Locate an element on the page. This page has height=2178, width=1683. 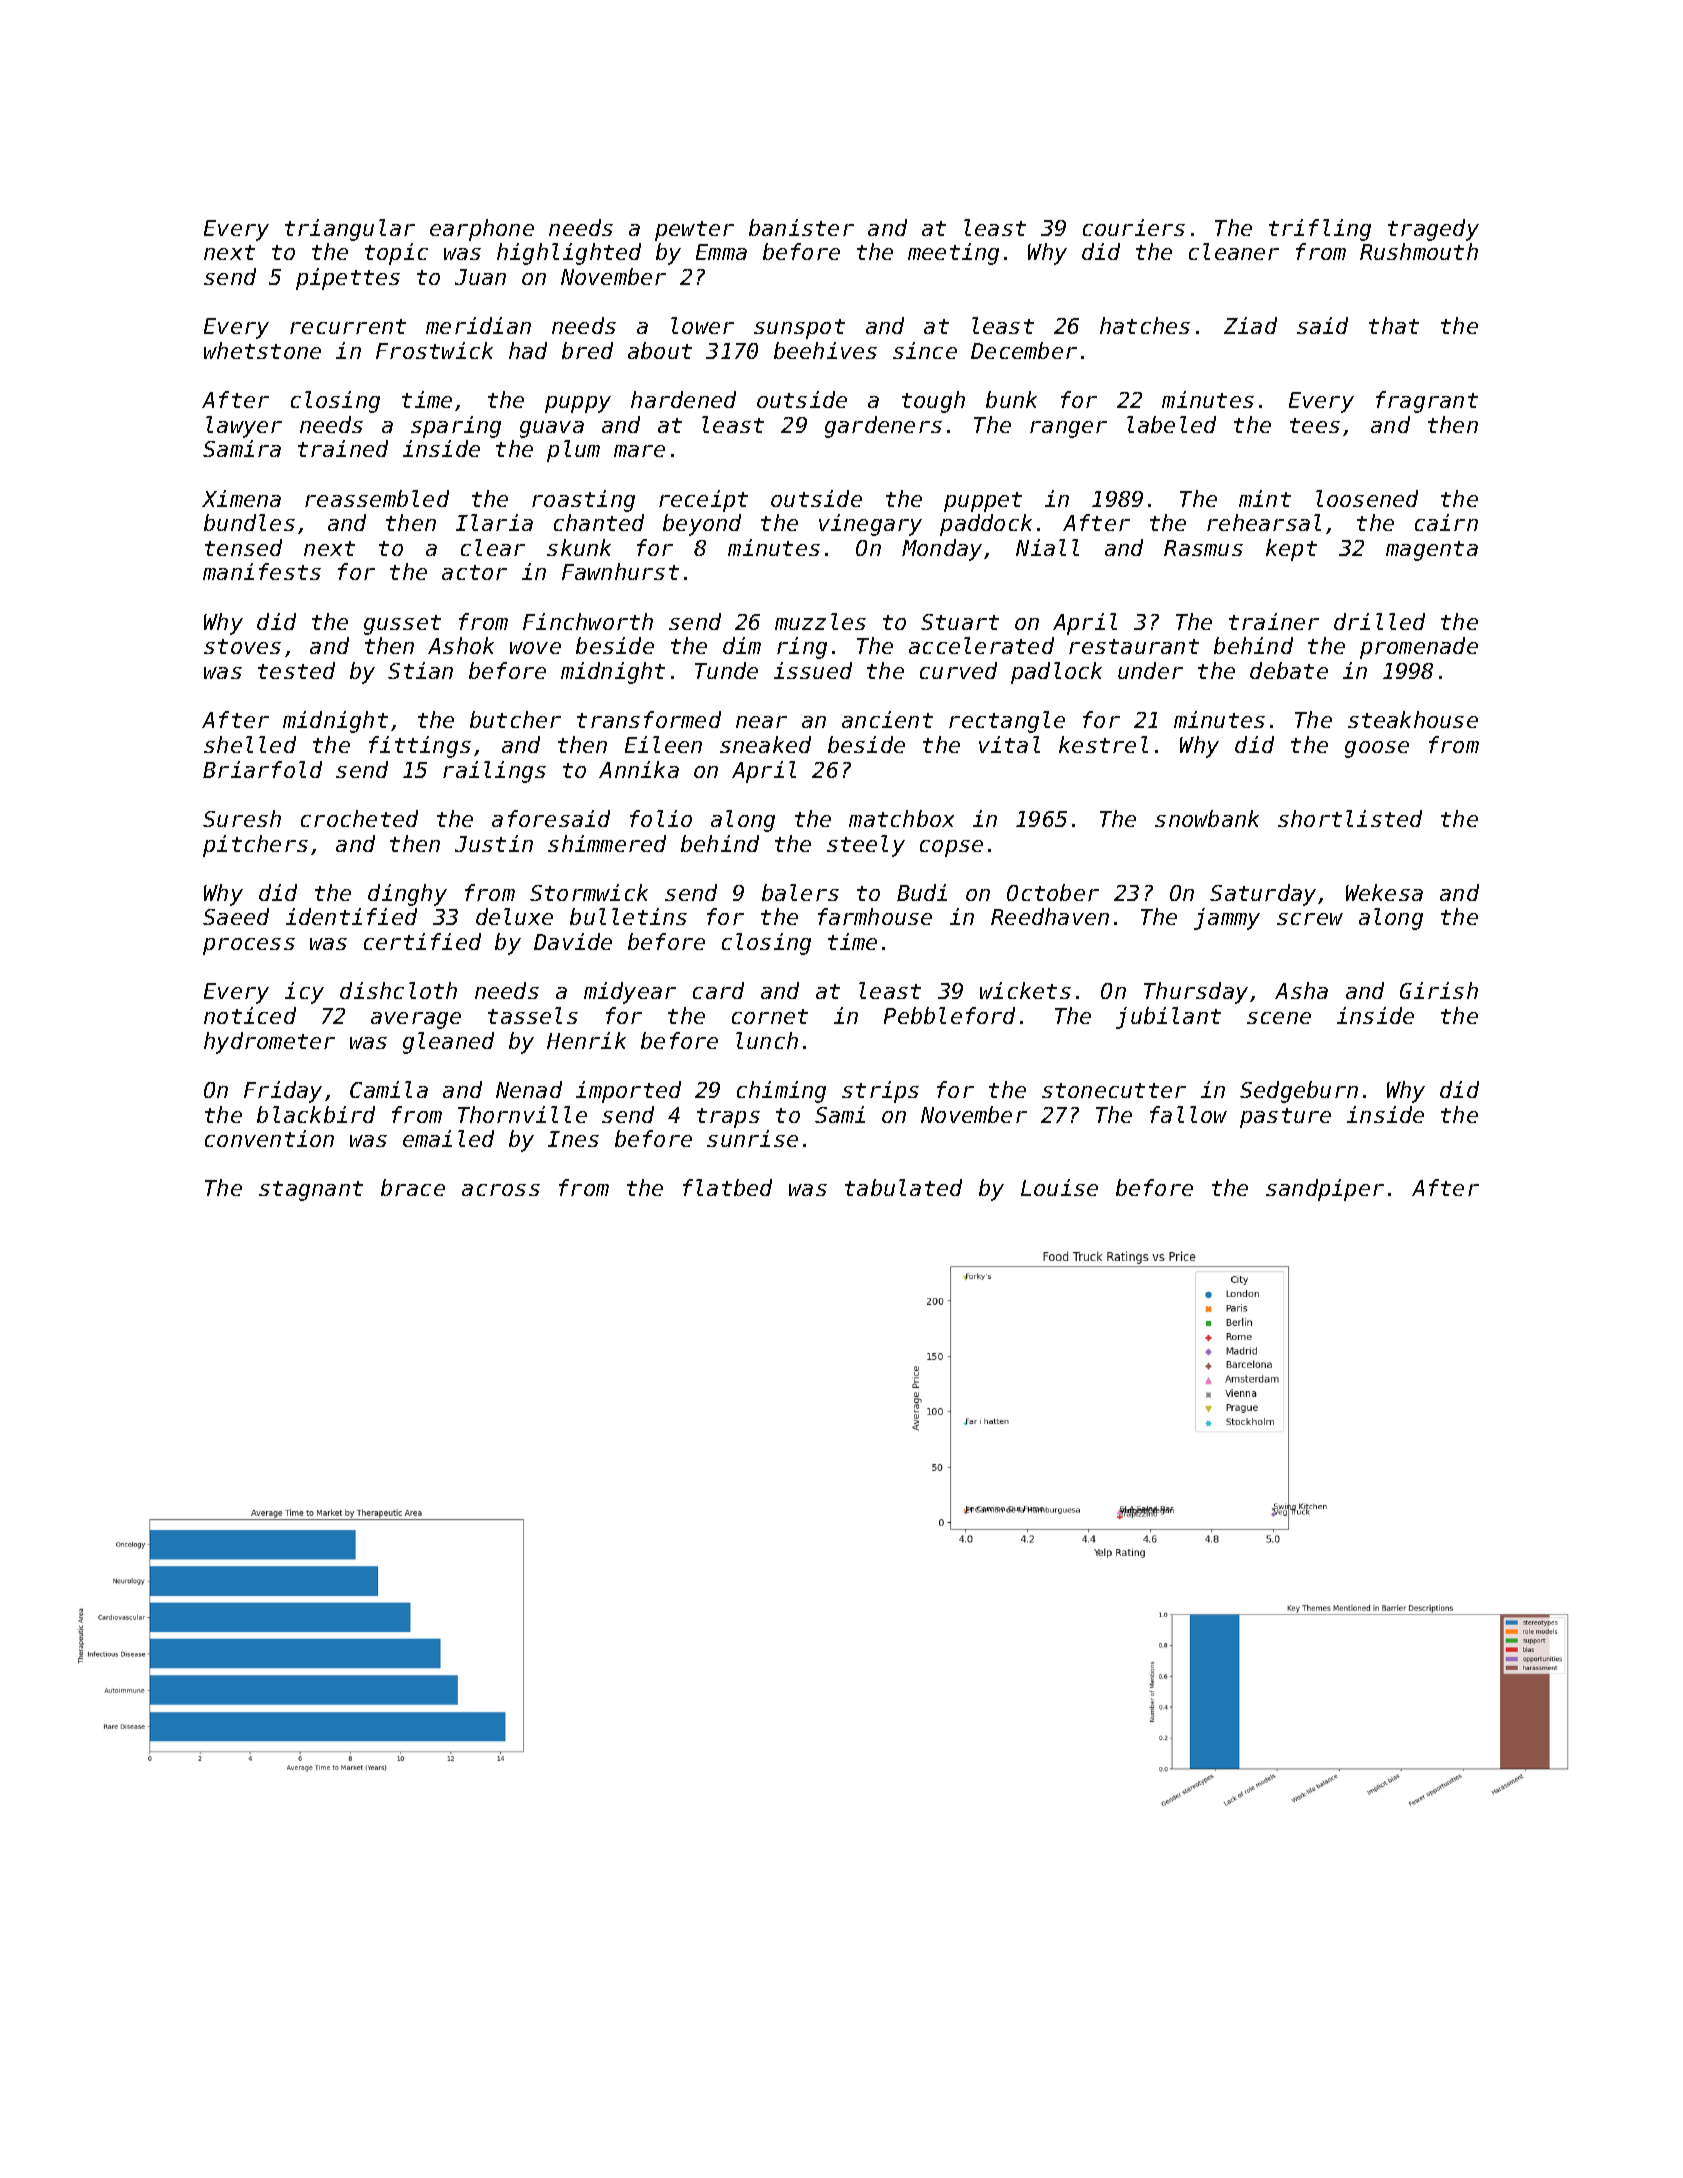
farmhouse is located at coordinates (875, 916).
